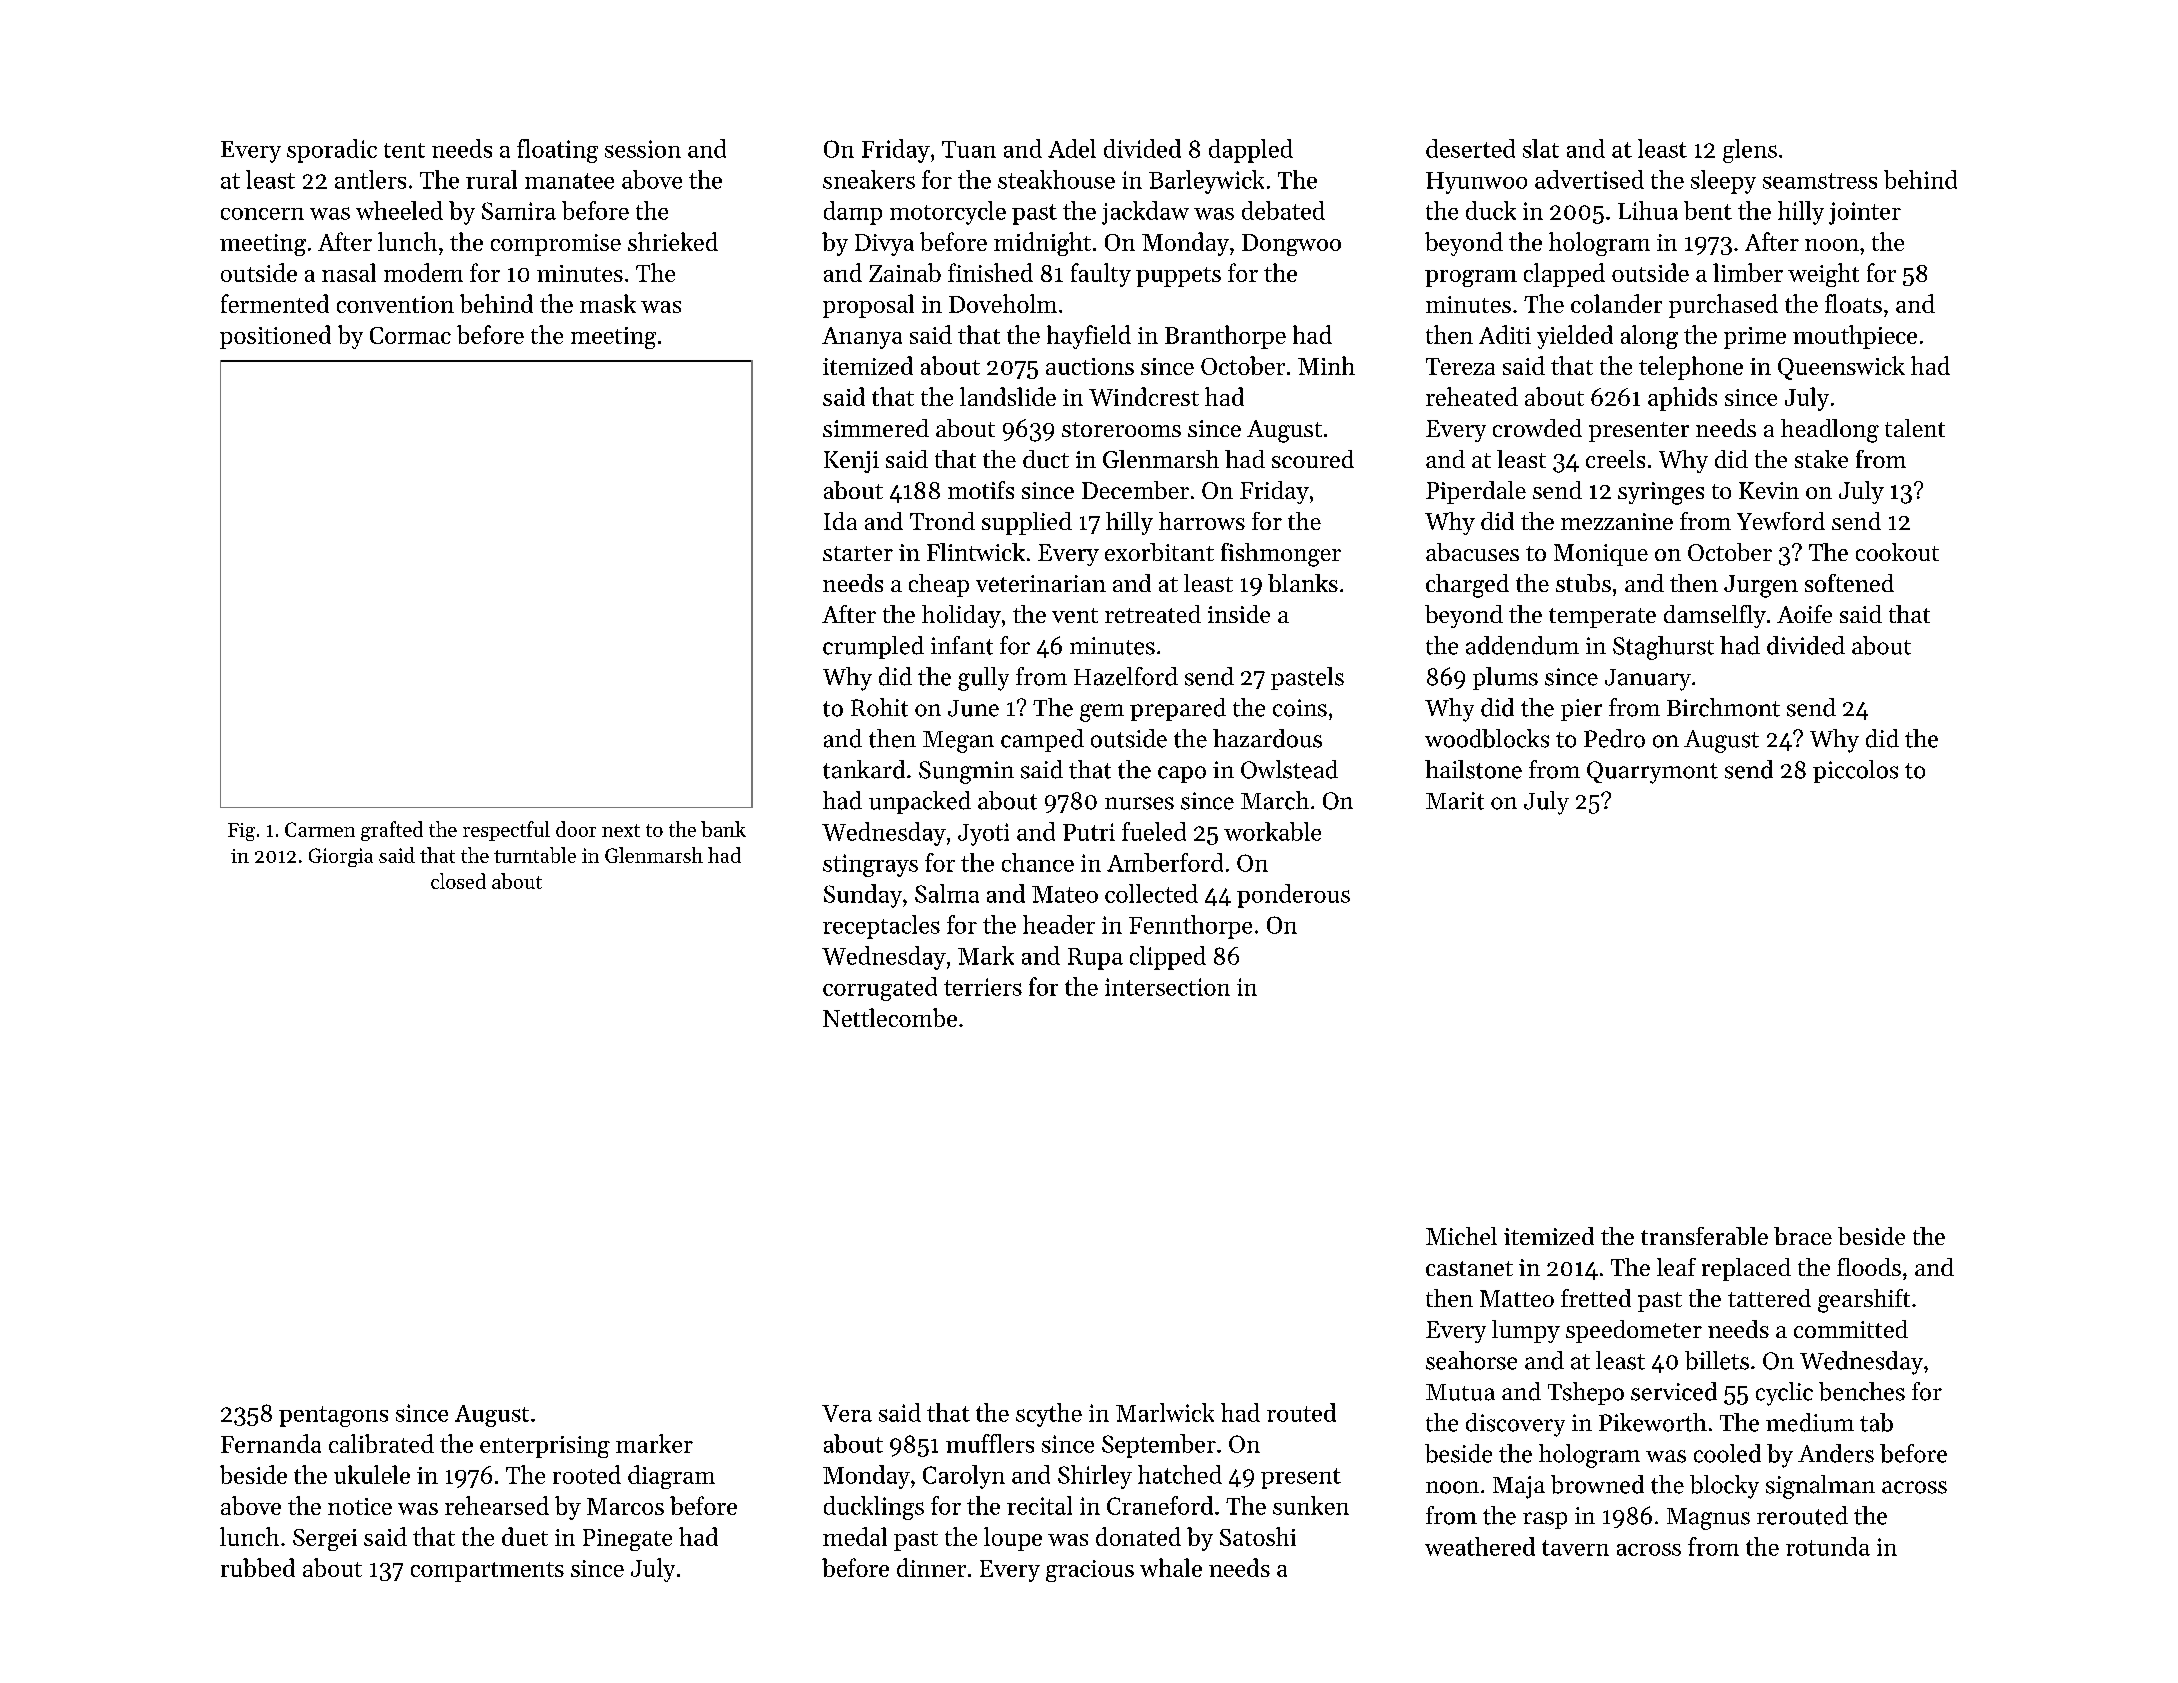  Describe the element at coordinates (1167, 987) in the screenshot. I see `intersection` at that location.
